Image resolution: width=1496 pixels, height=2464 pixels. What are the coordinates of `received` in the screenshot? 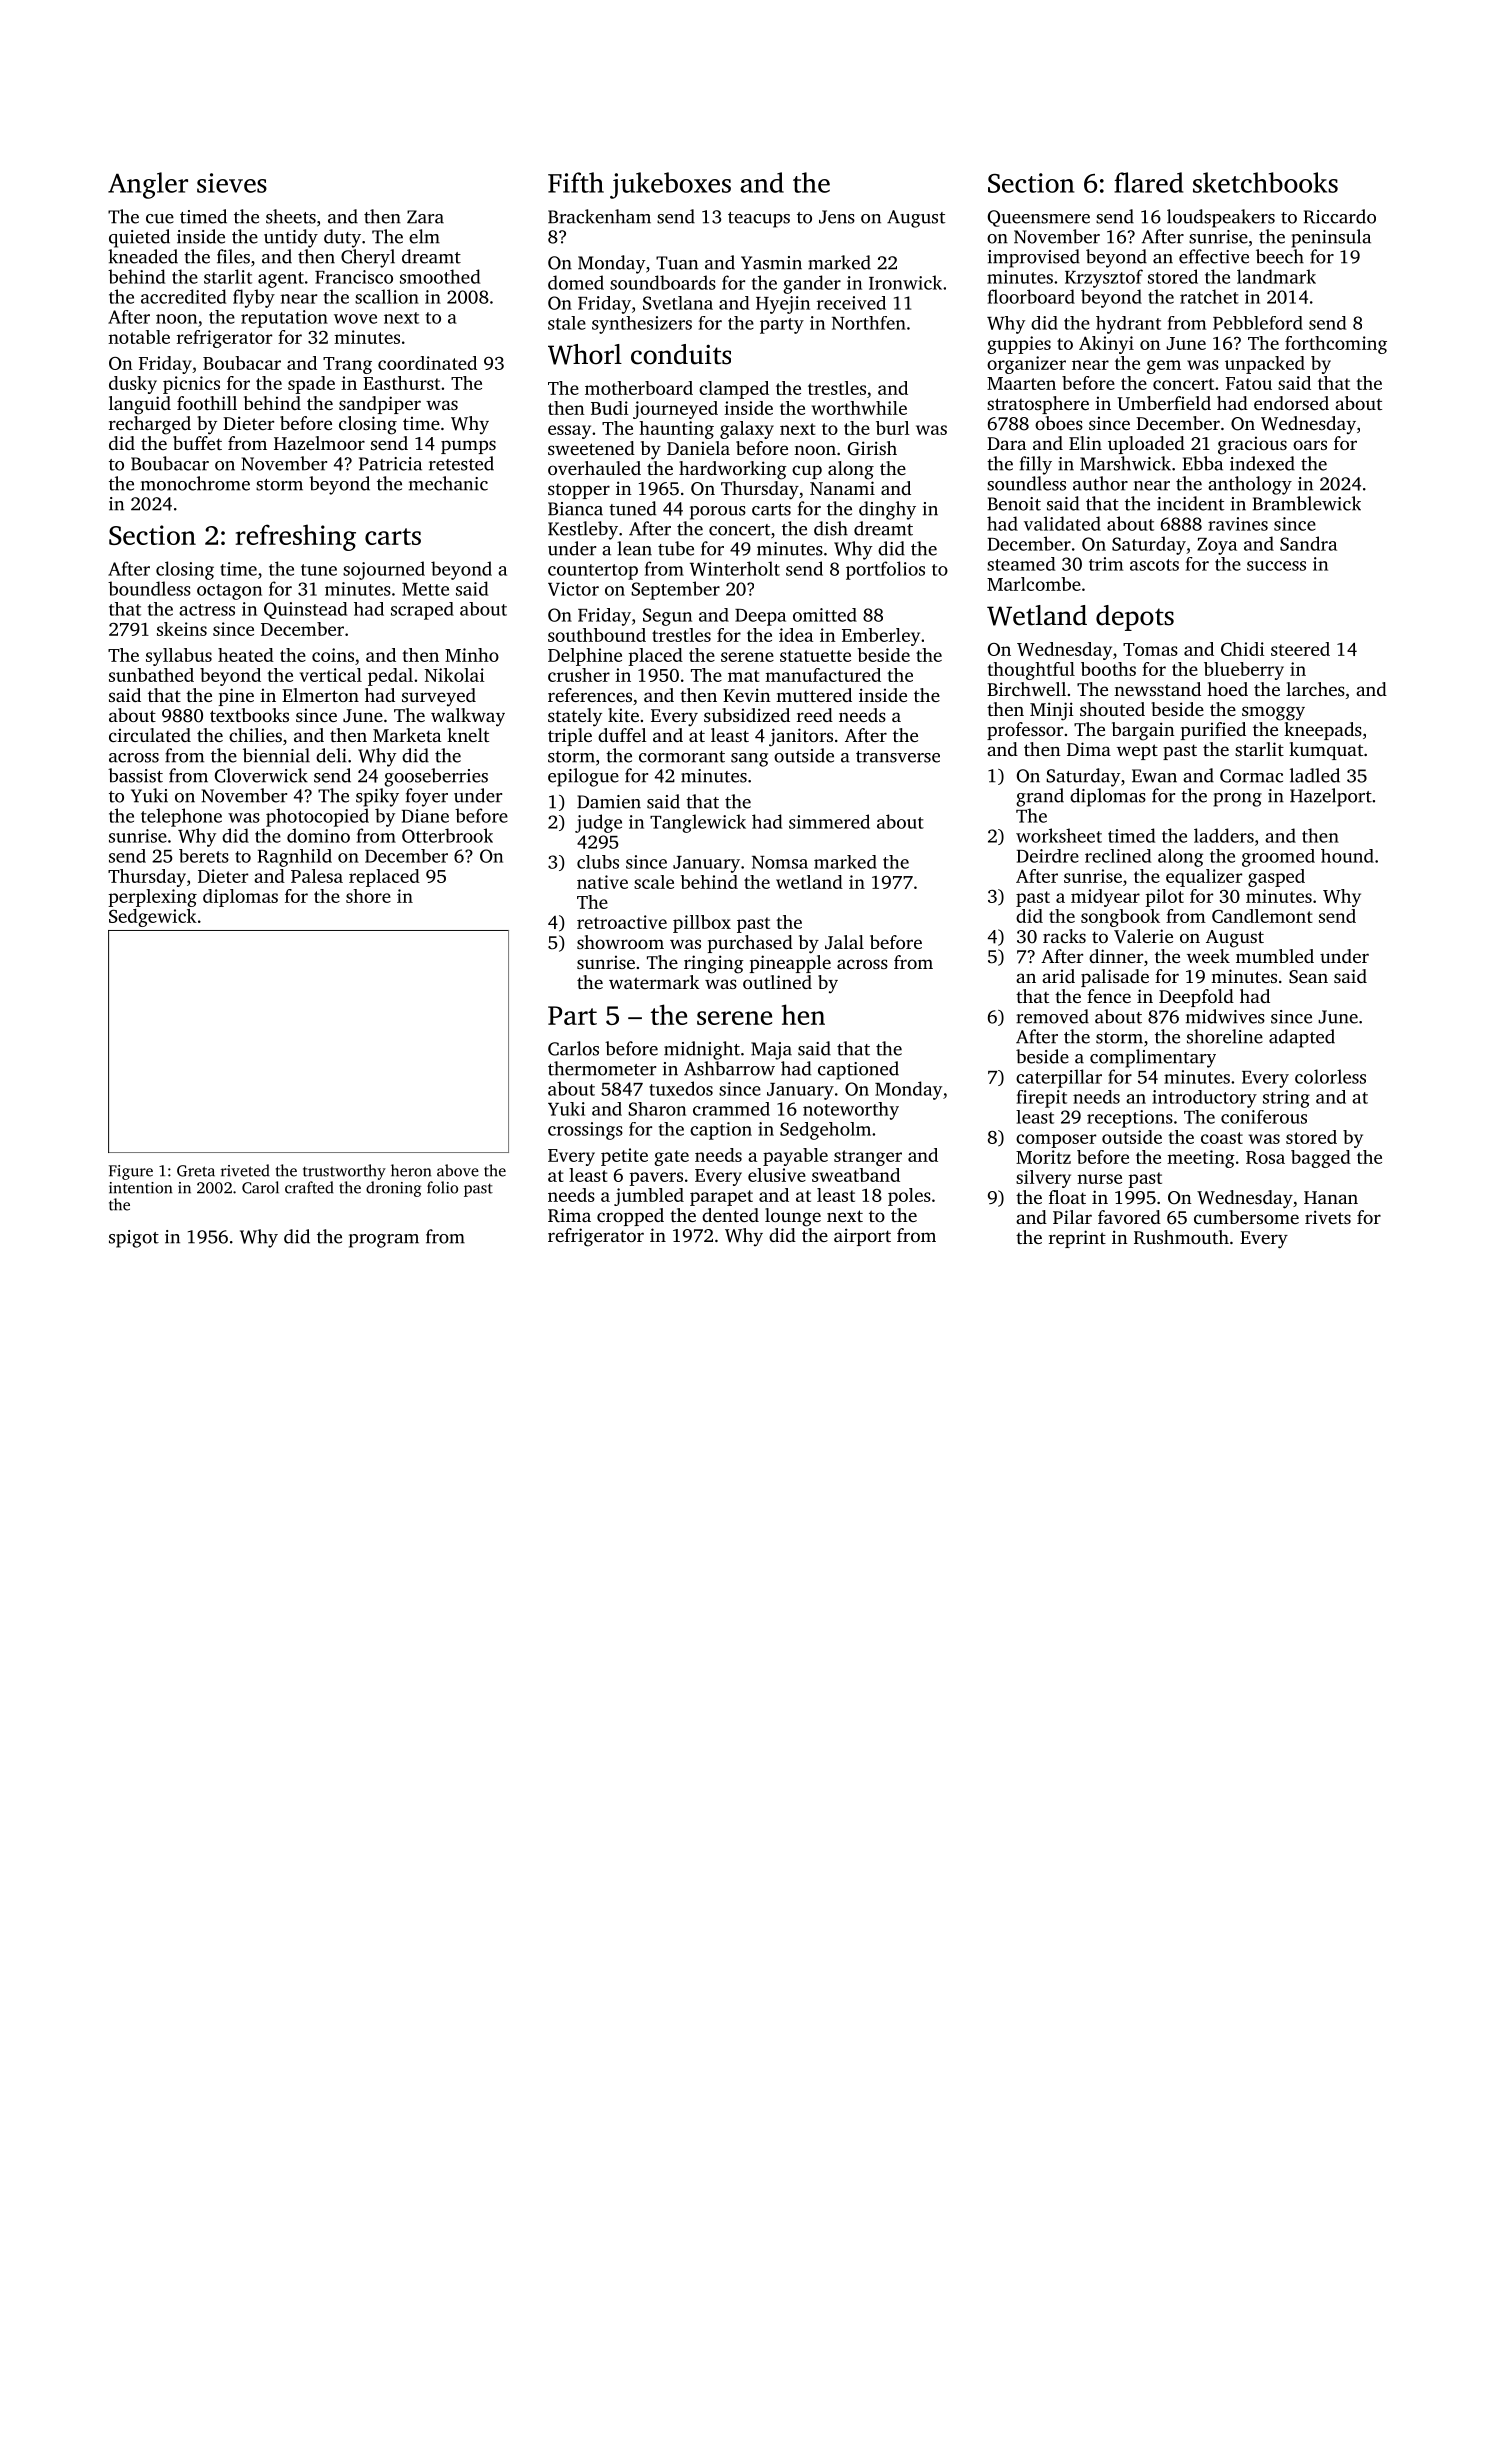 It's located at (851, 303).
